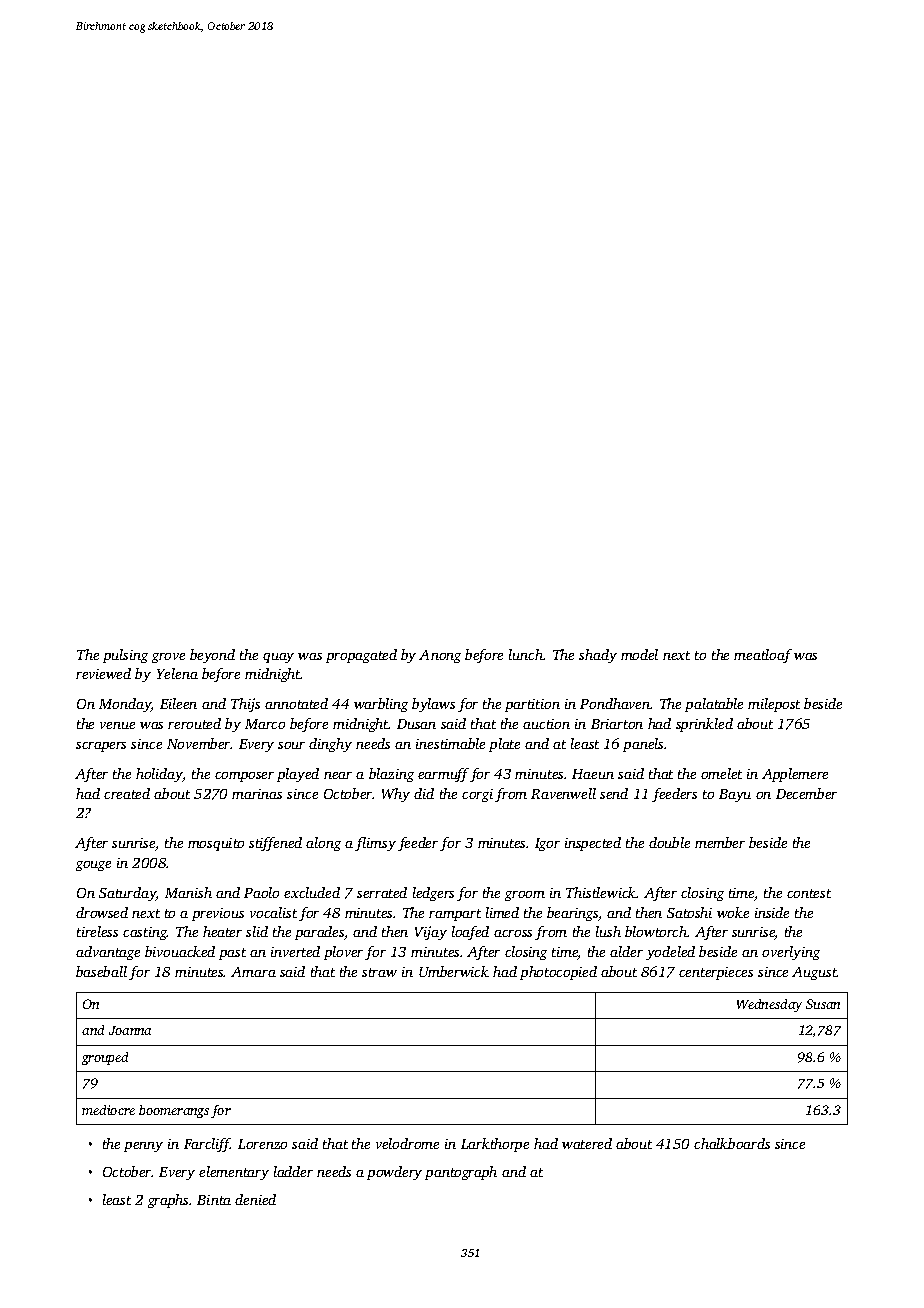 This screenshot has height=1308, width=924. What do you see at coordinates (763, 656) in the screenshot?
I see `meatloaf` at bounding box center [763, 656].
